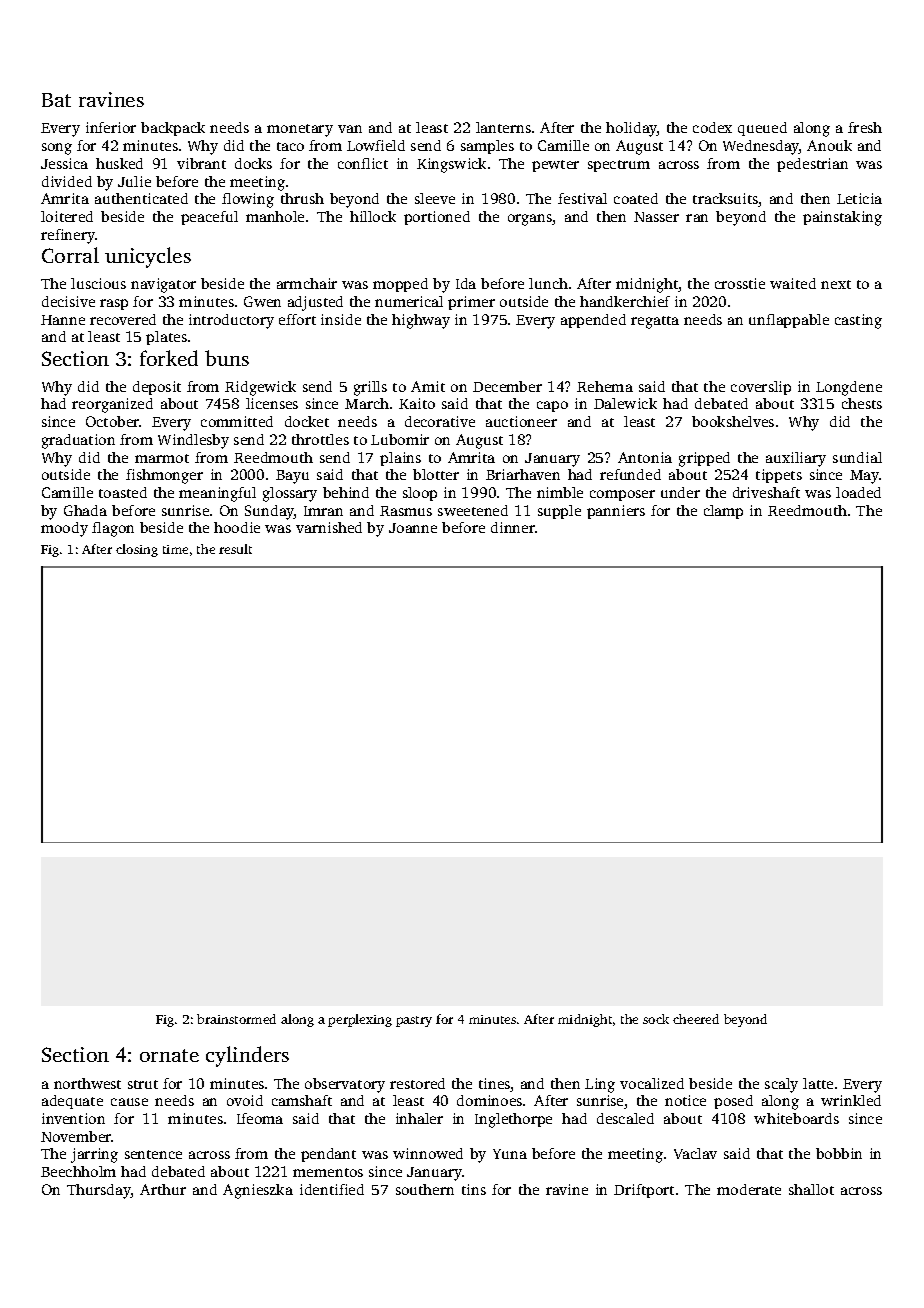 The height and width of the screenshot is (1308, 924). What do you see at coordinates (78, 441) in the screenshot?
I see `graduation` at bounding box center [78, 441].
